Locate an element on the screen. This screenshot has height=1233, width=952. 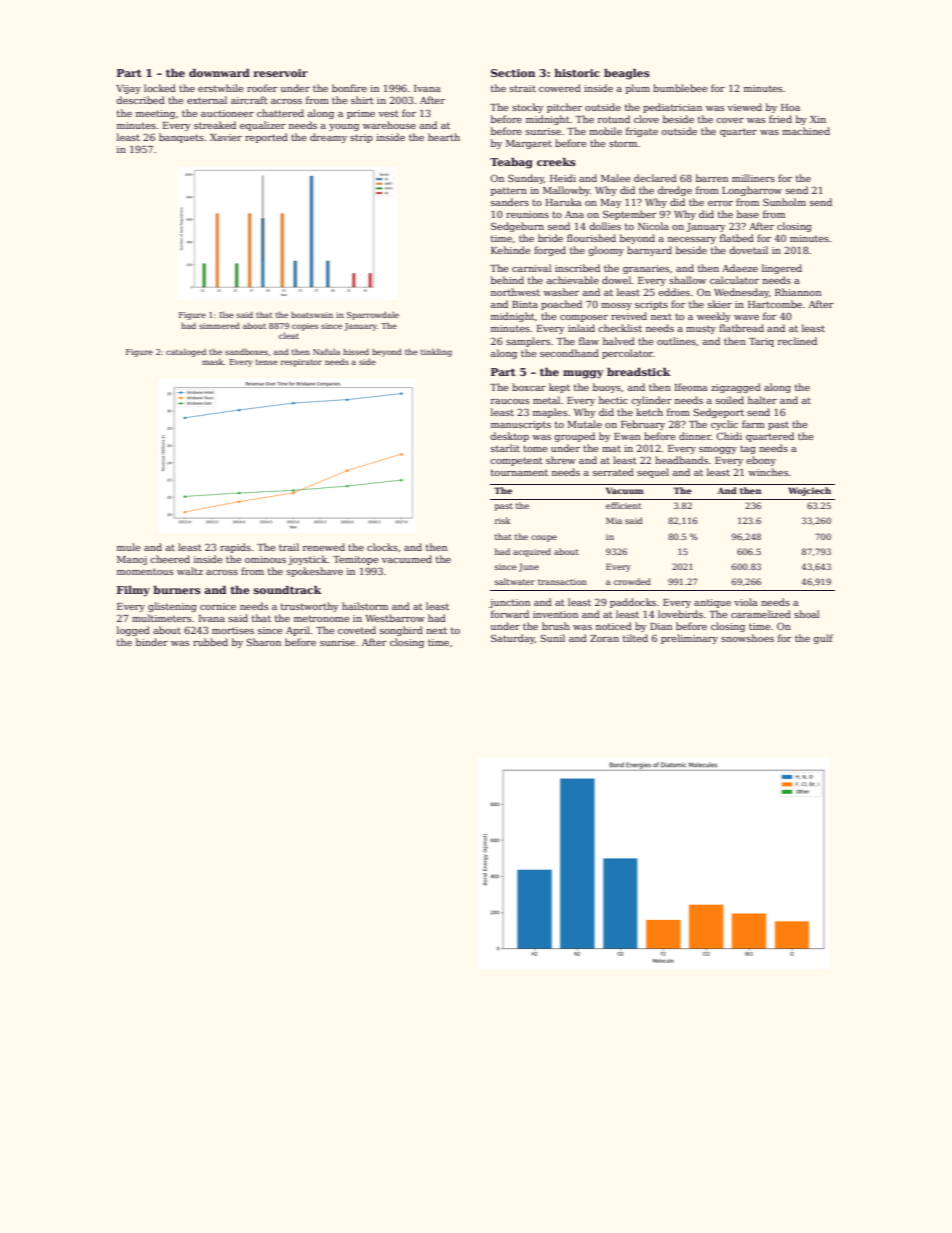
bumblebee is located at coordinates (680, 88).
